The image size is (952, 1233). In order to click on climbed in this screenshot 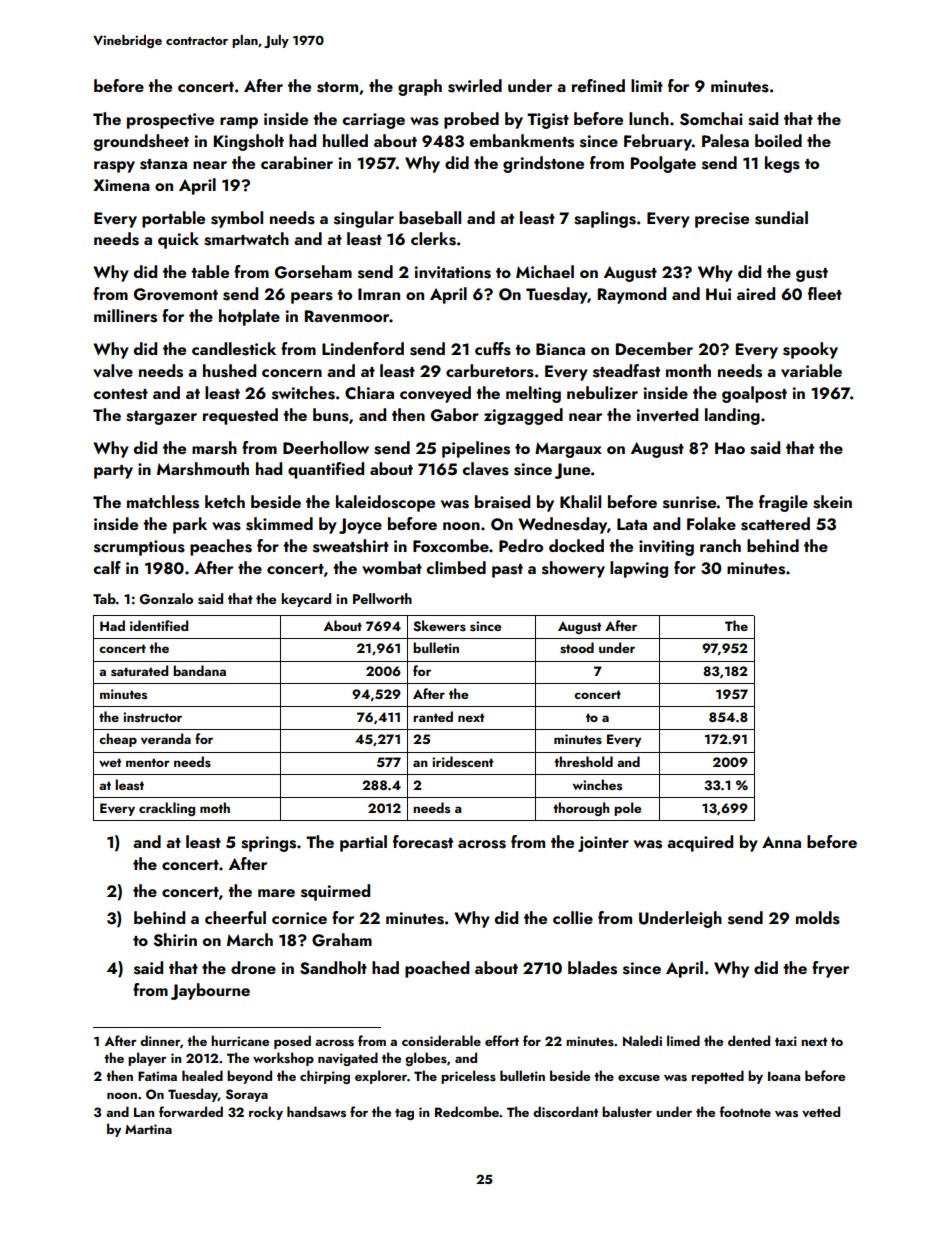, I will do `click(456, 567)`.
